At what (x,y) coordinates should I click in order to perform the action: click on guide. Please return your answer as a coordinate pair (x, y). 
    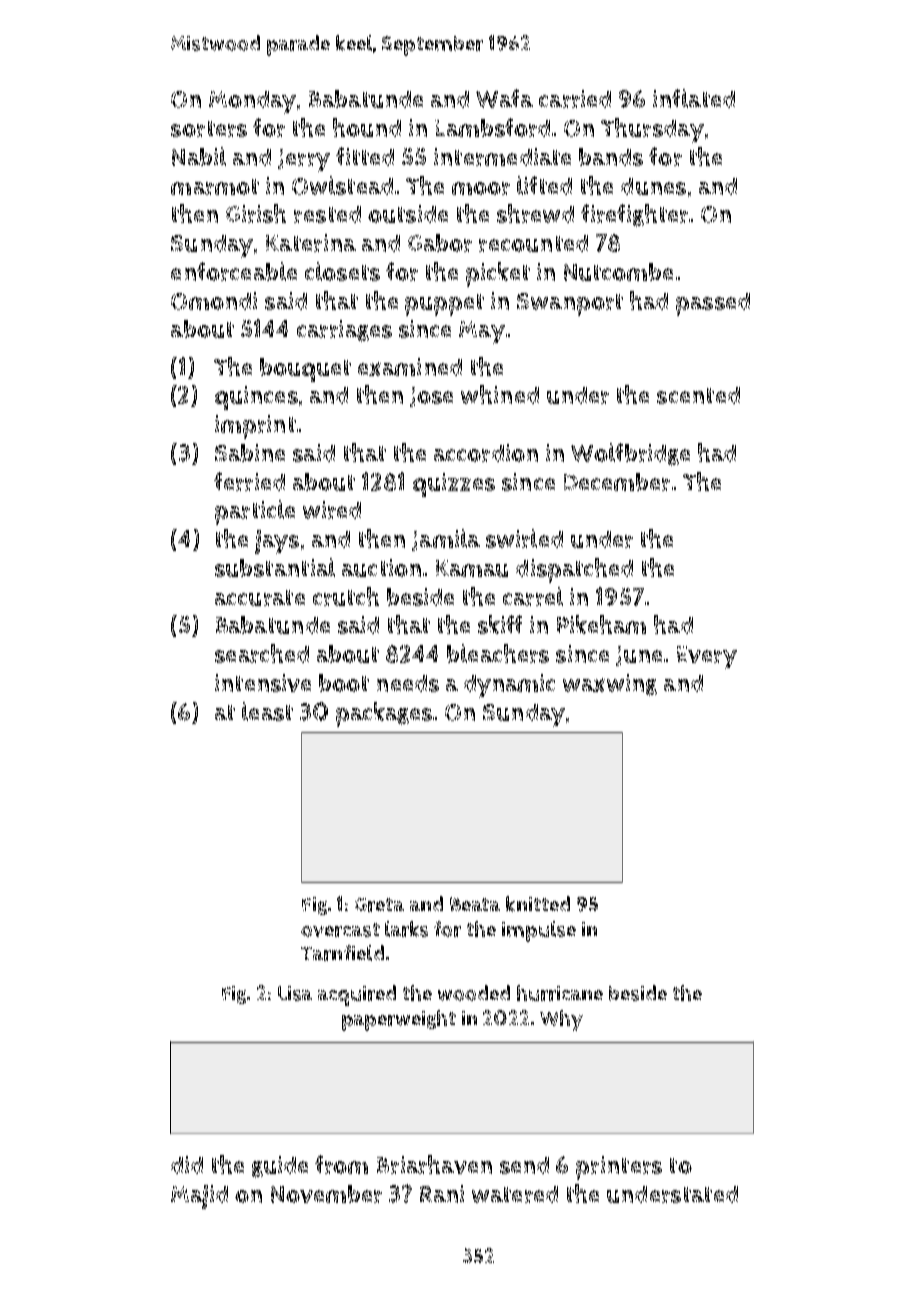
    Looking at the image, I should click on (280, 1167).
